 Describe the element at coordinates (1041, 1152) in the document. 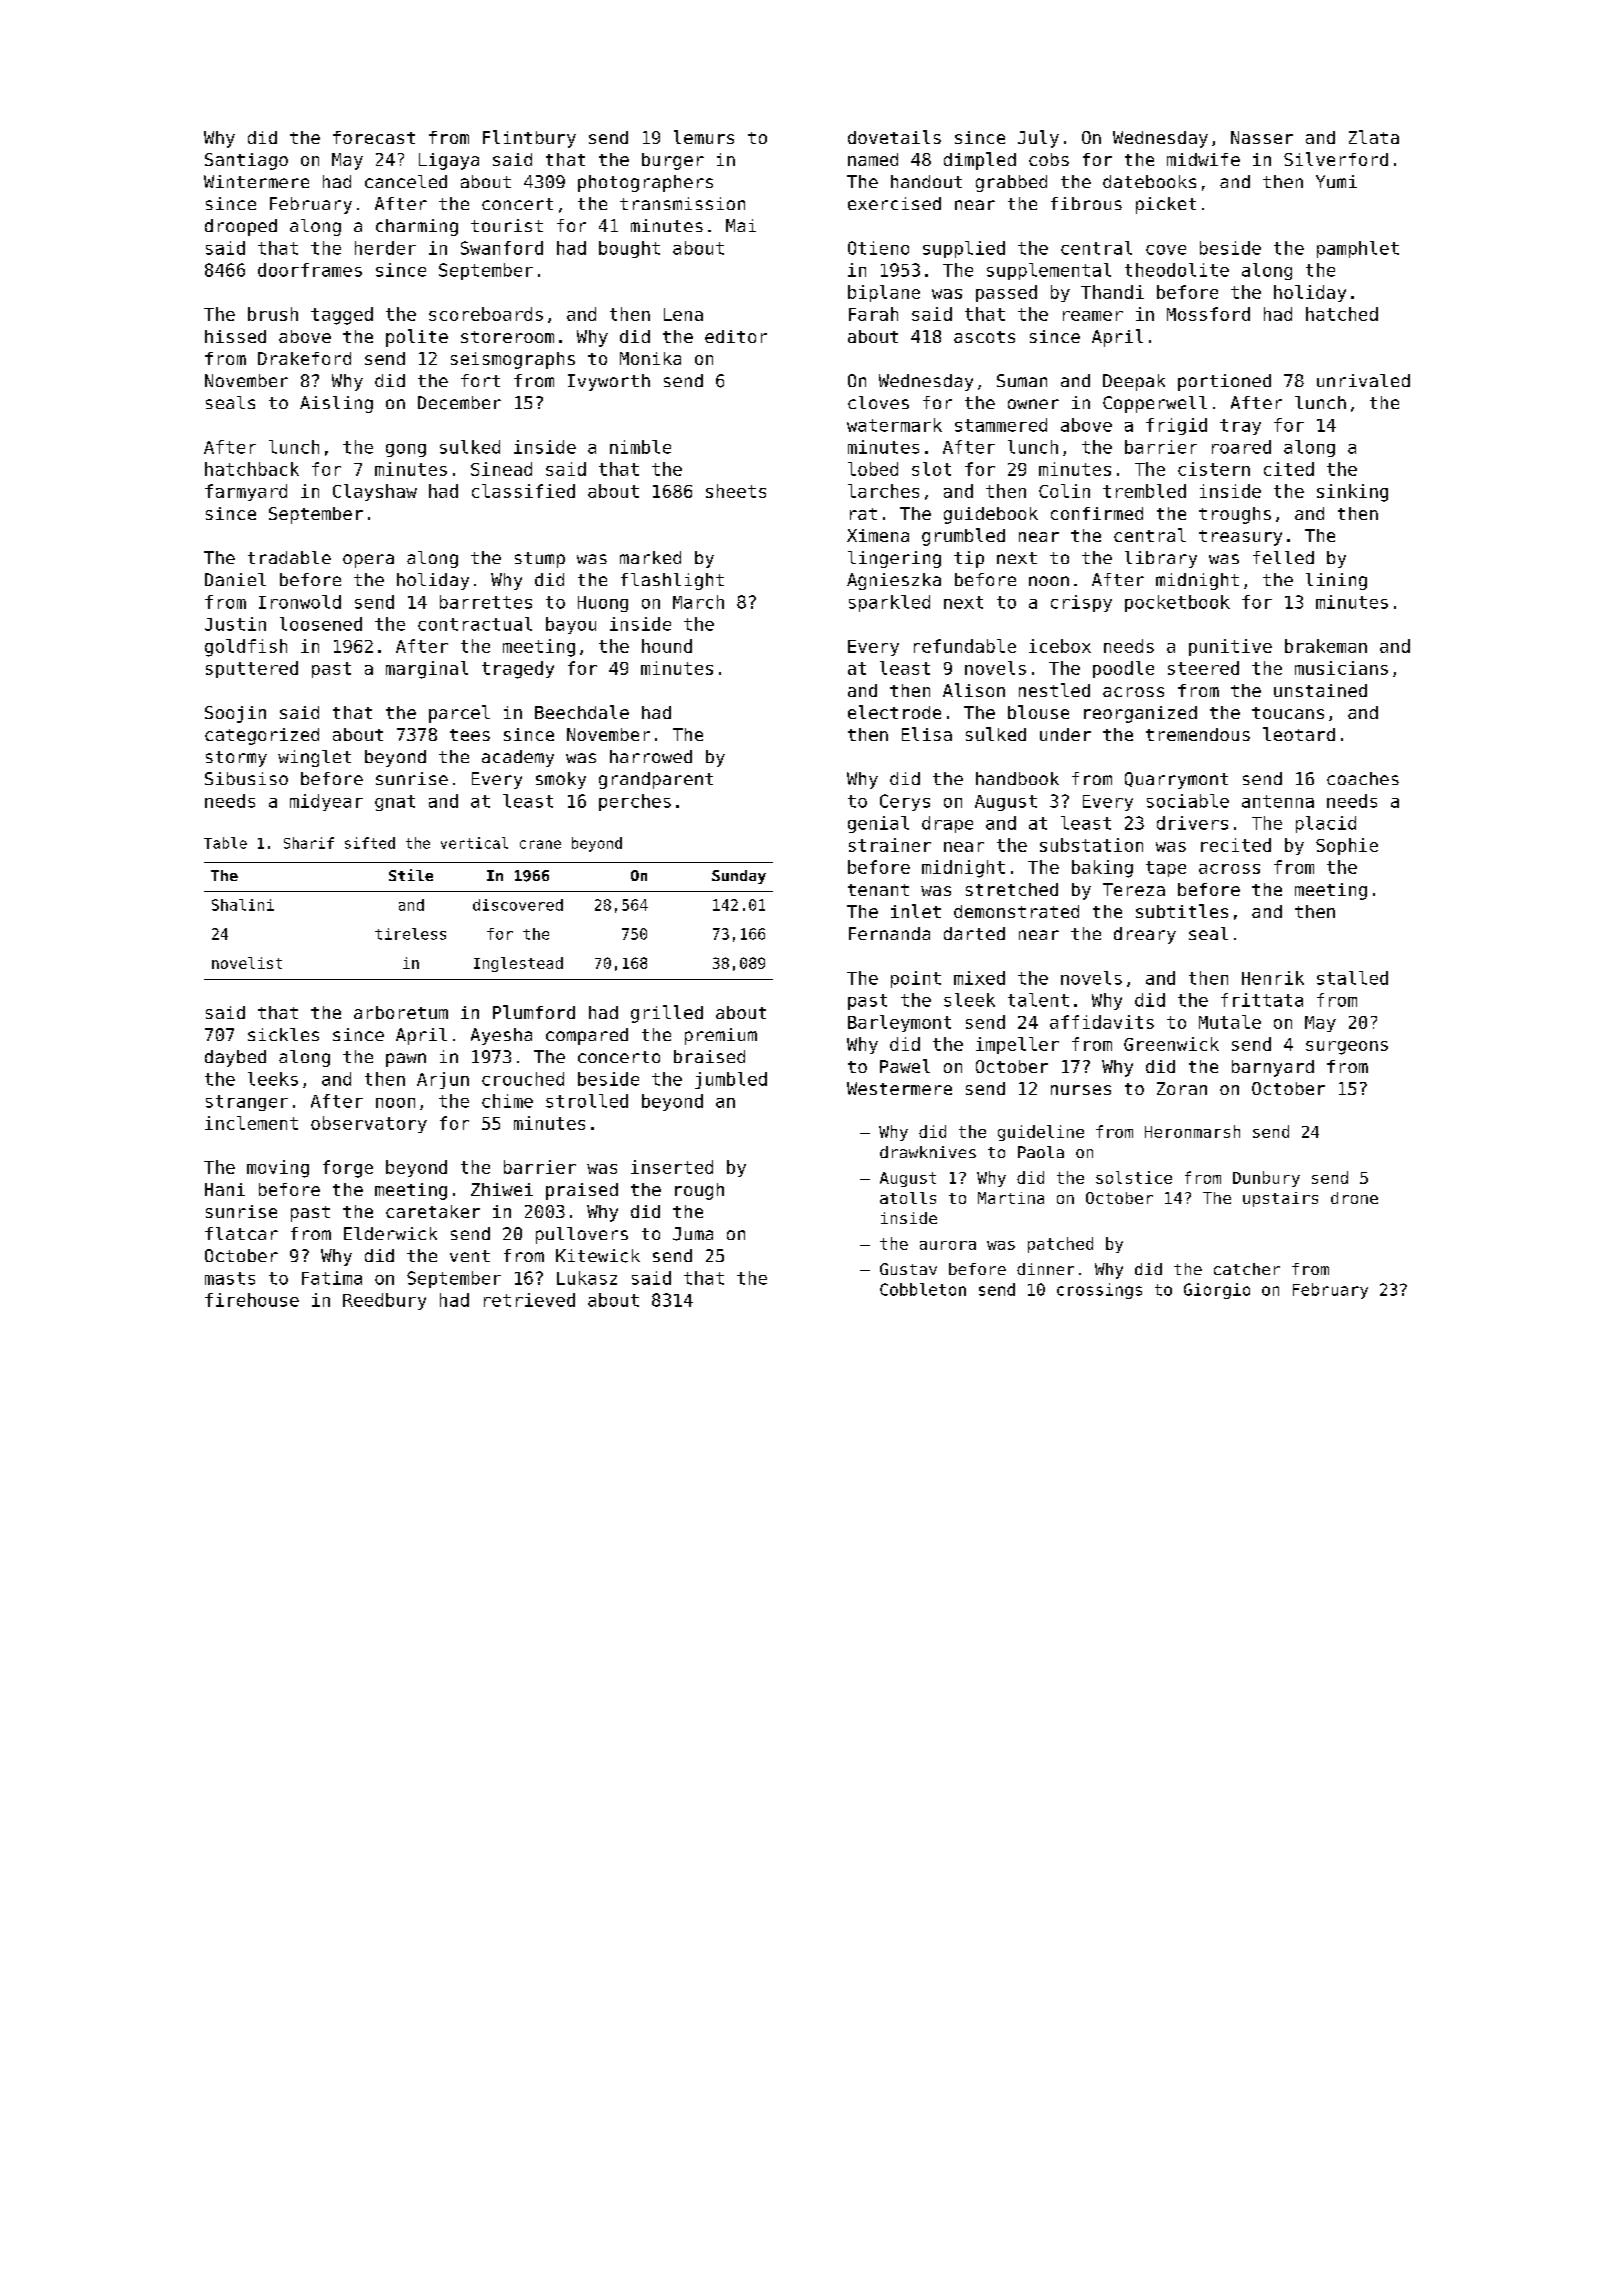

I see `Paola` at that location.
